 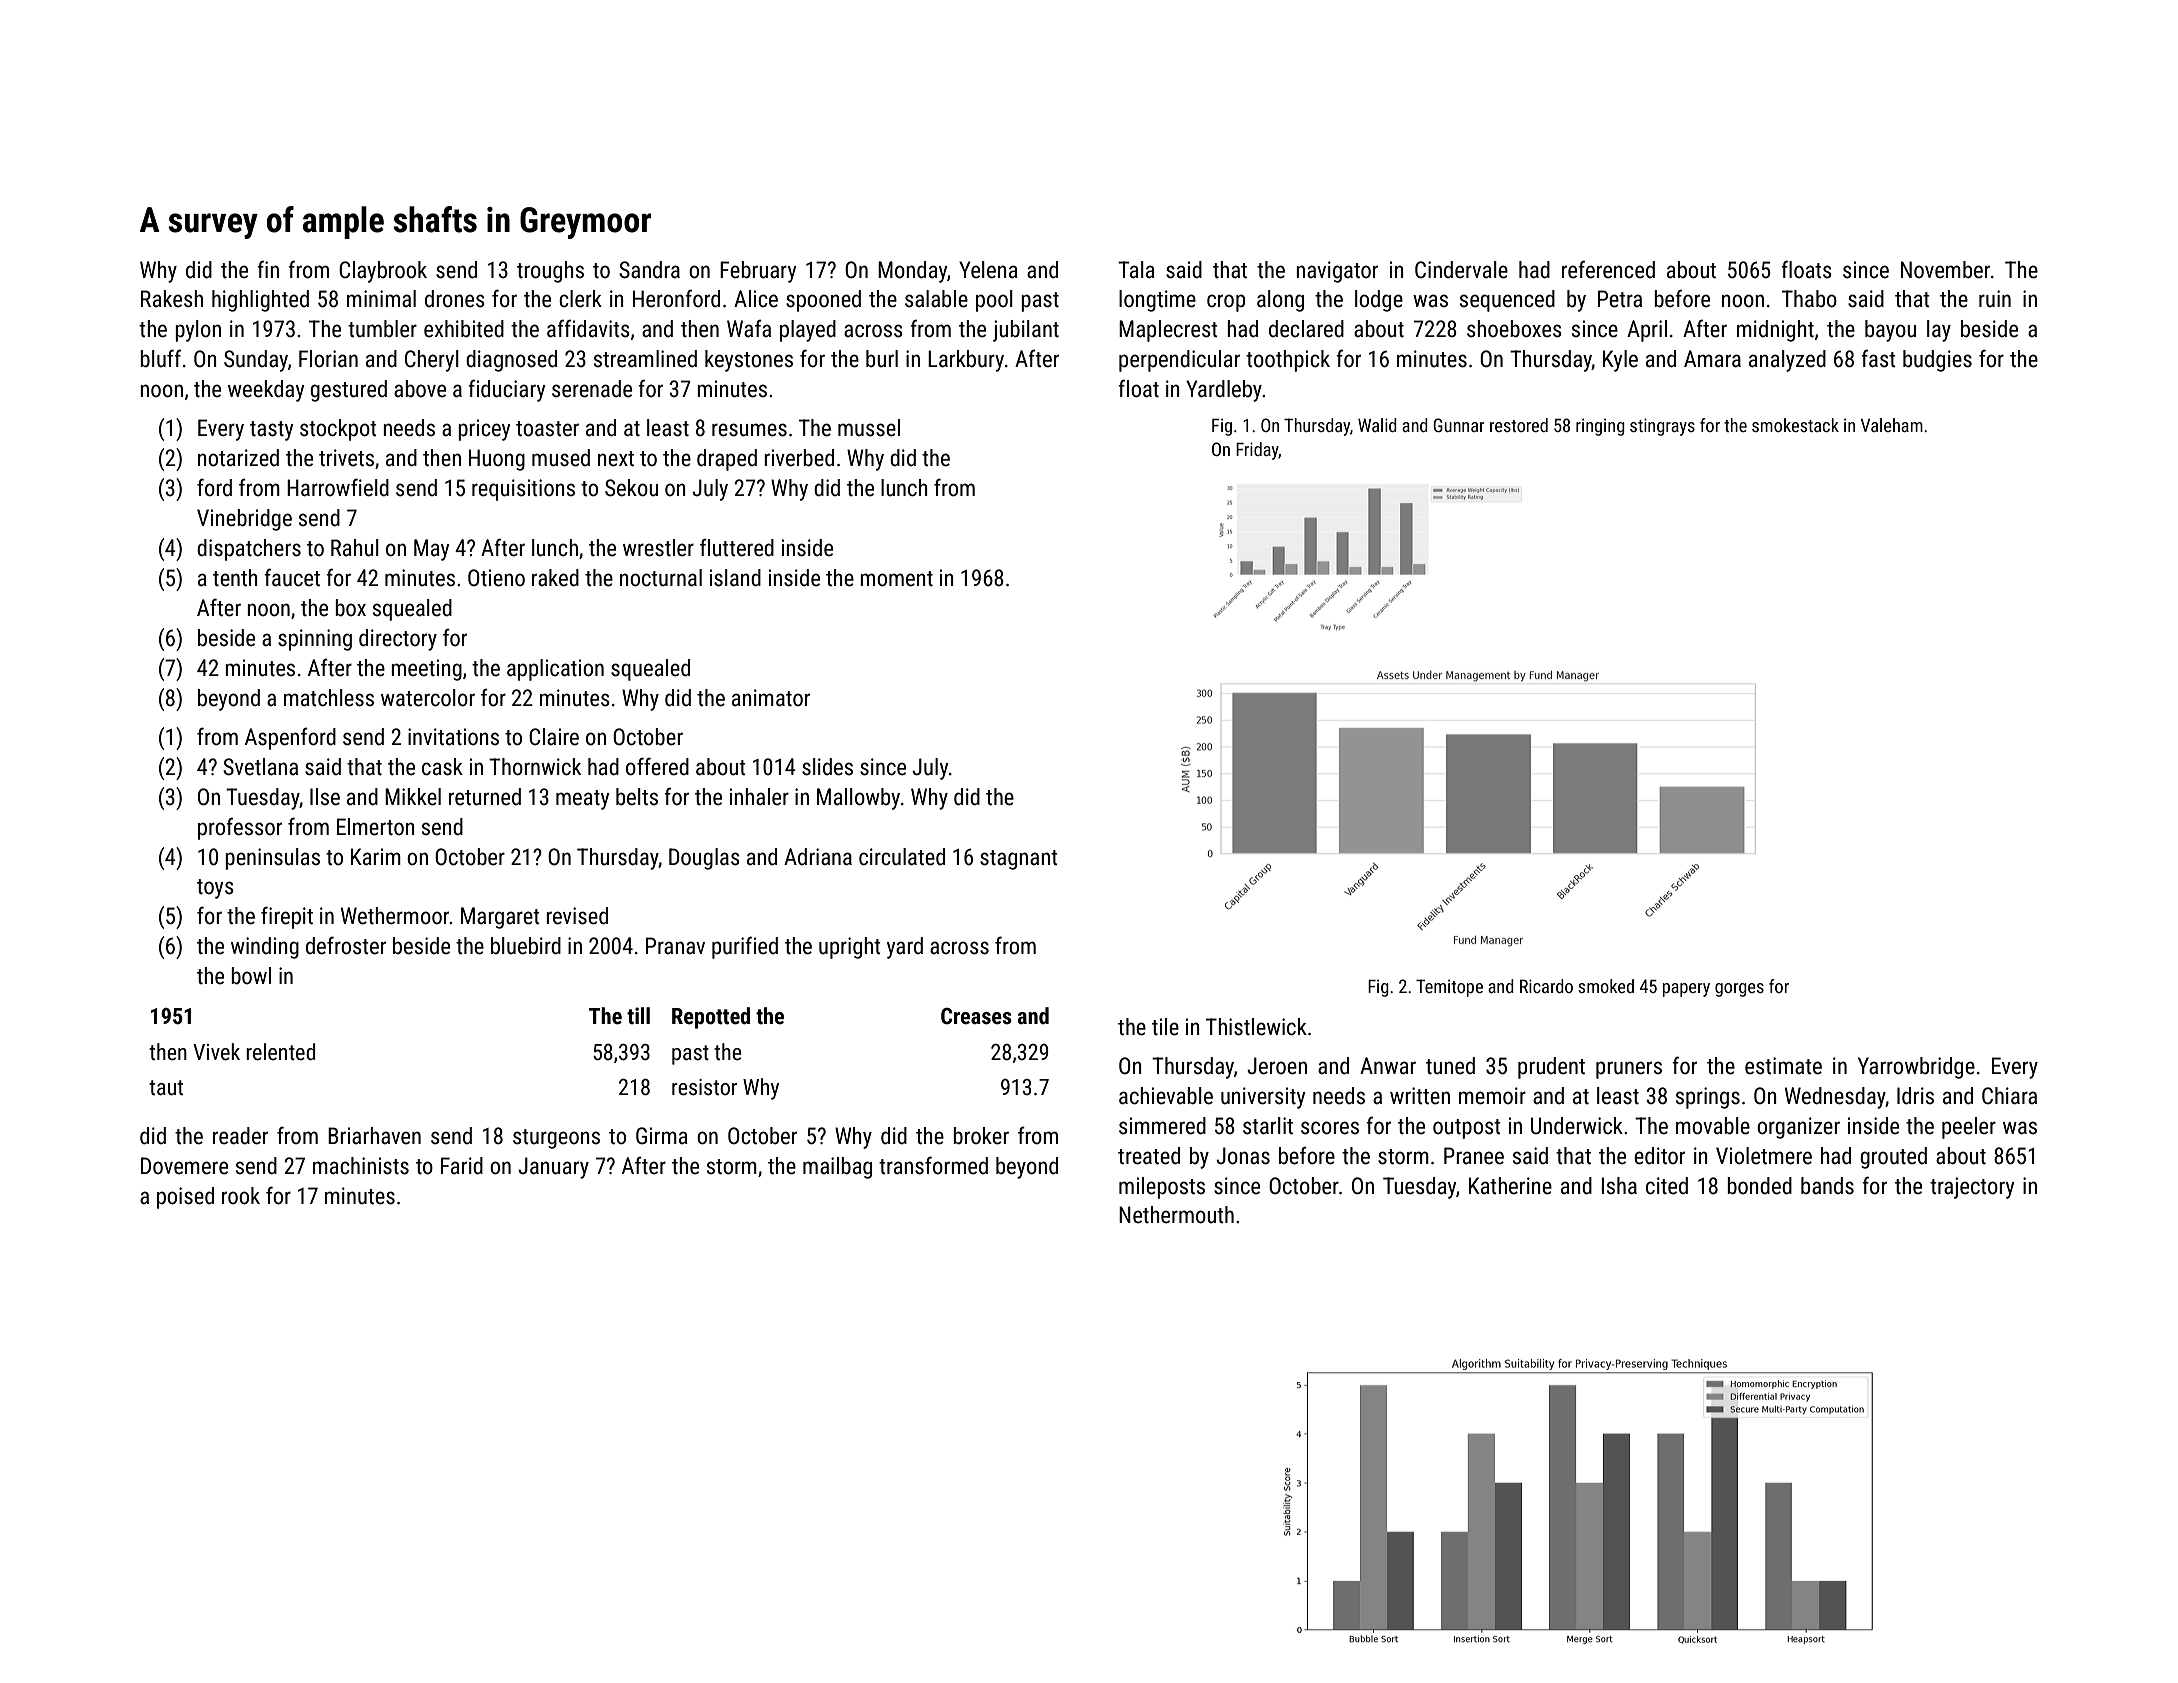 What do you see at coordinates (1377, 425) in the screenshot?
I see `Walid` at bounding box center [1377, 425].
